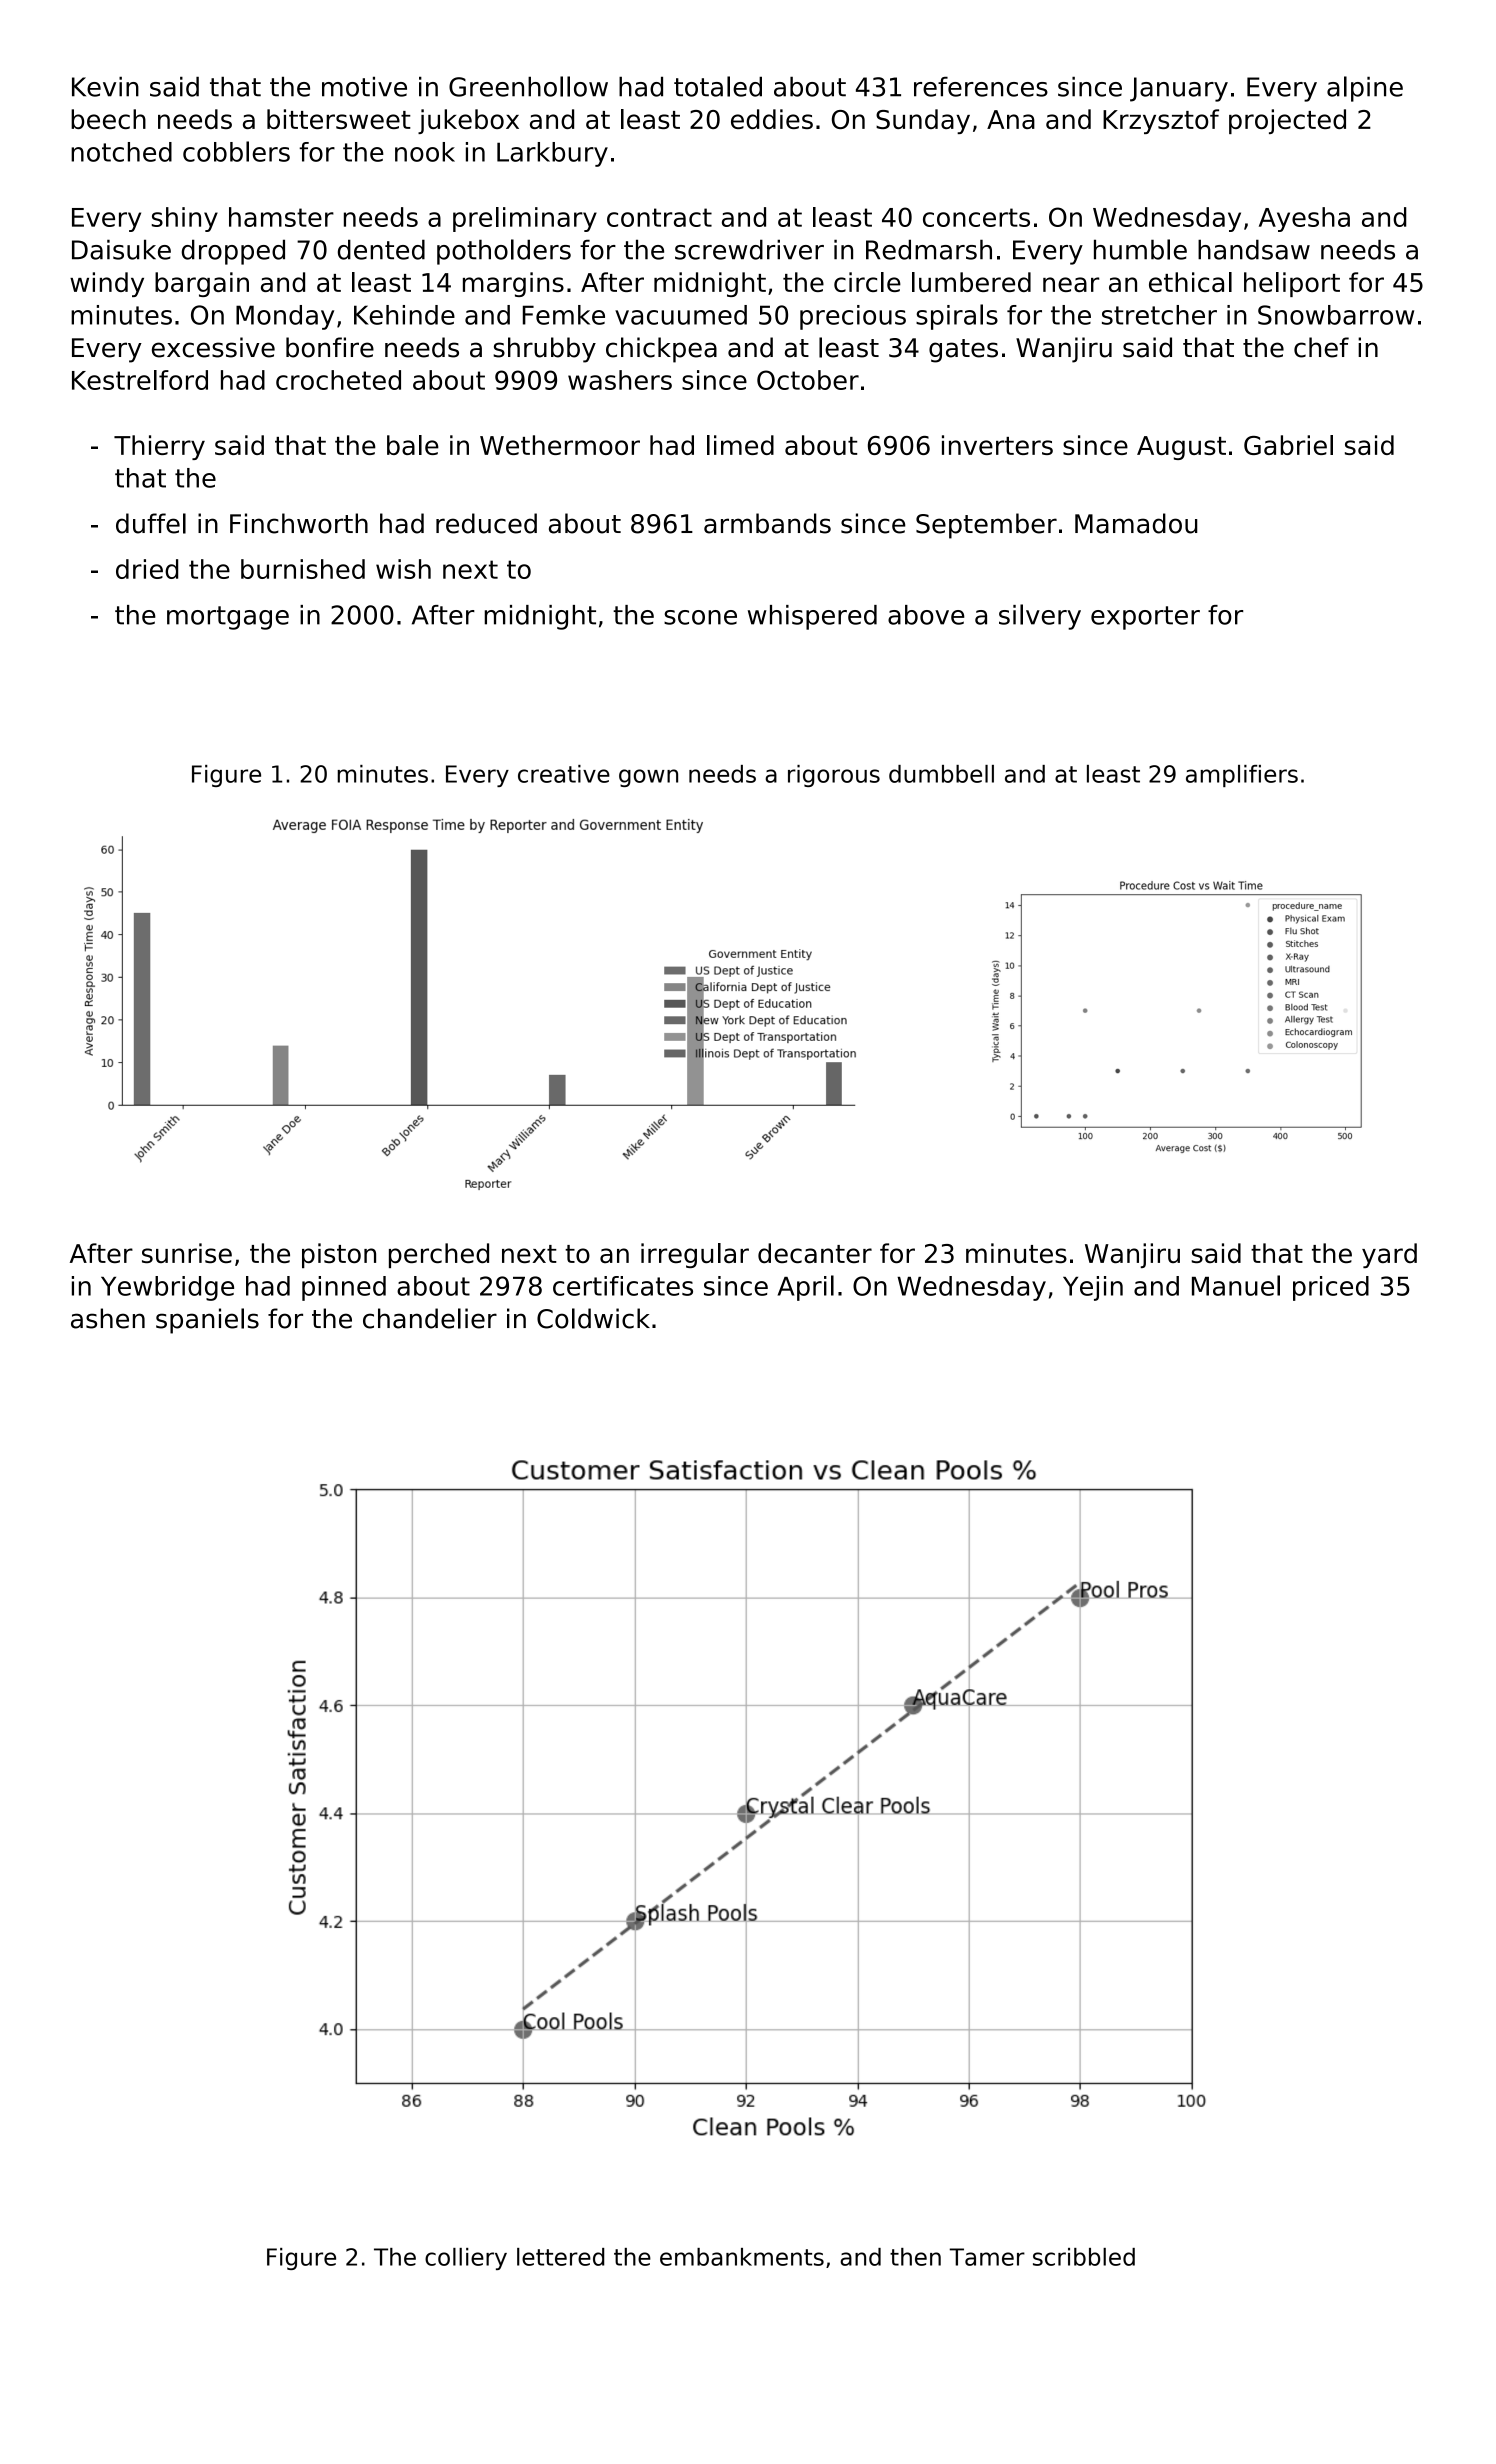 The image size is (1496, 2464). I want to click on priced, so click(1331, 1288).
